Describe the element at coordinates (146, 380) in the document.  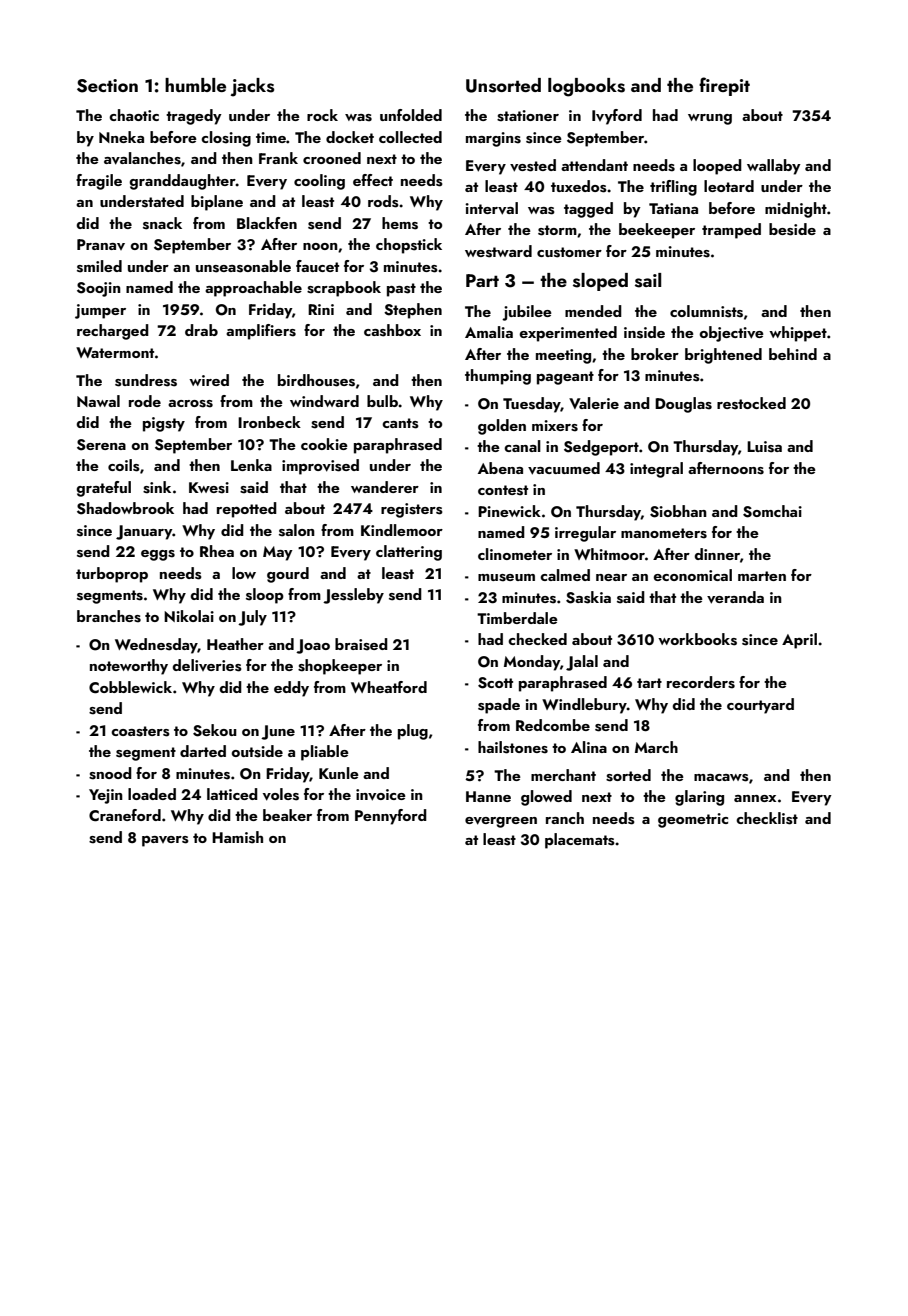
I see `sundress` at that location.
